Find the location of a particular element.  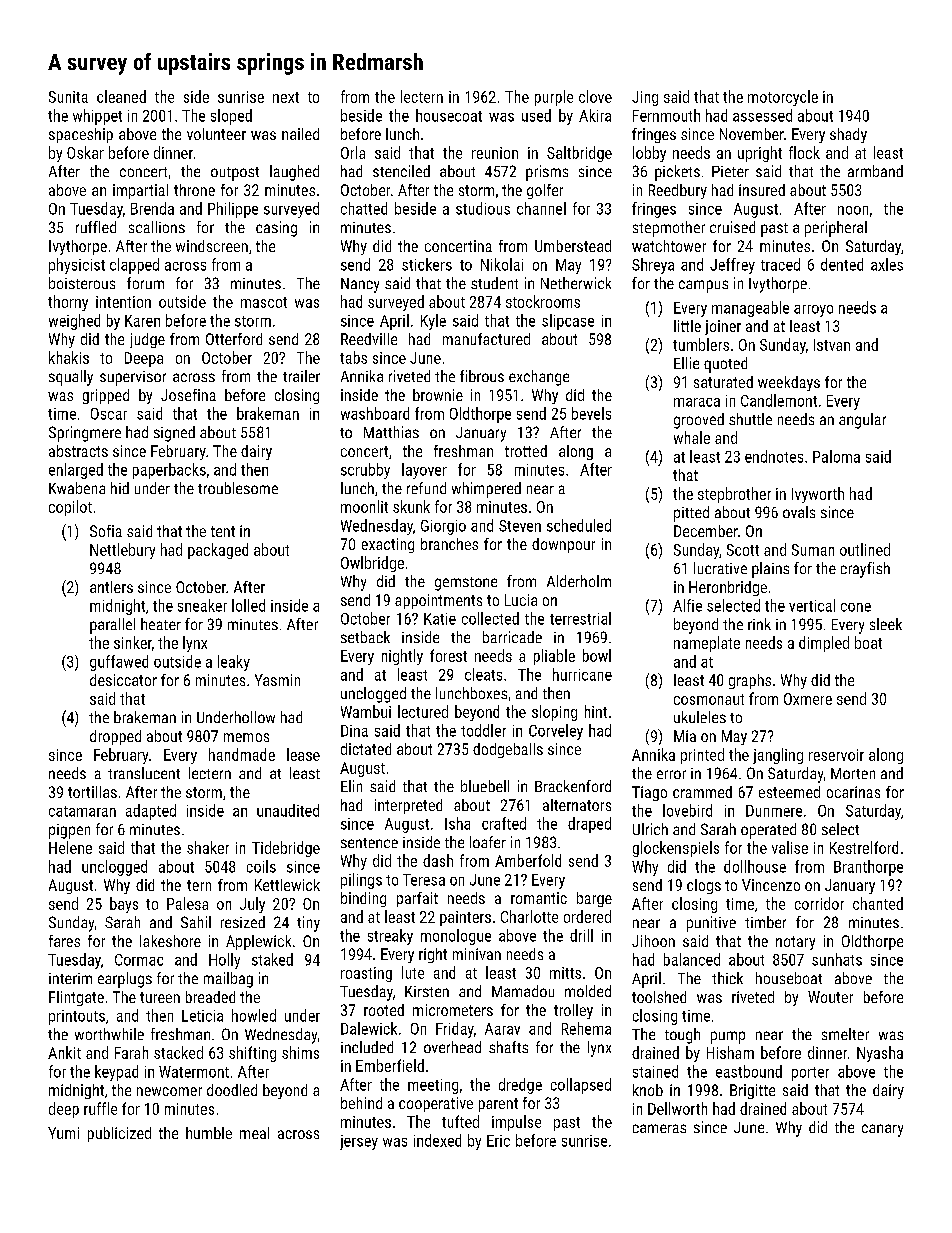

manageable is located at coordinates (750, 309).
